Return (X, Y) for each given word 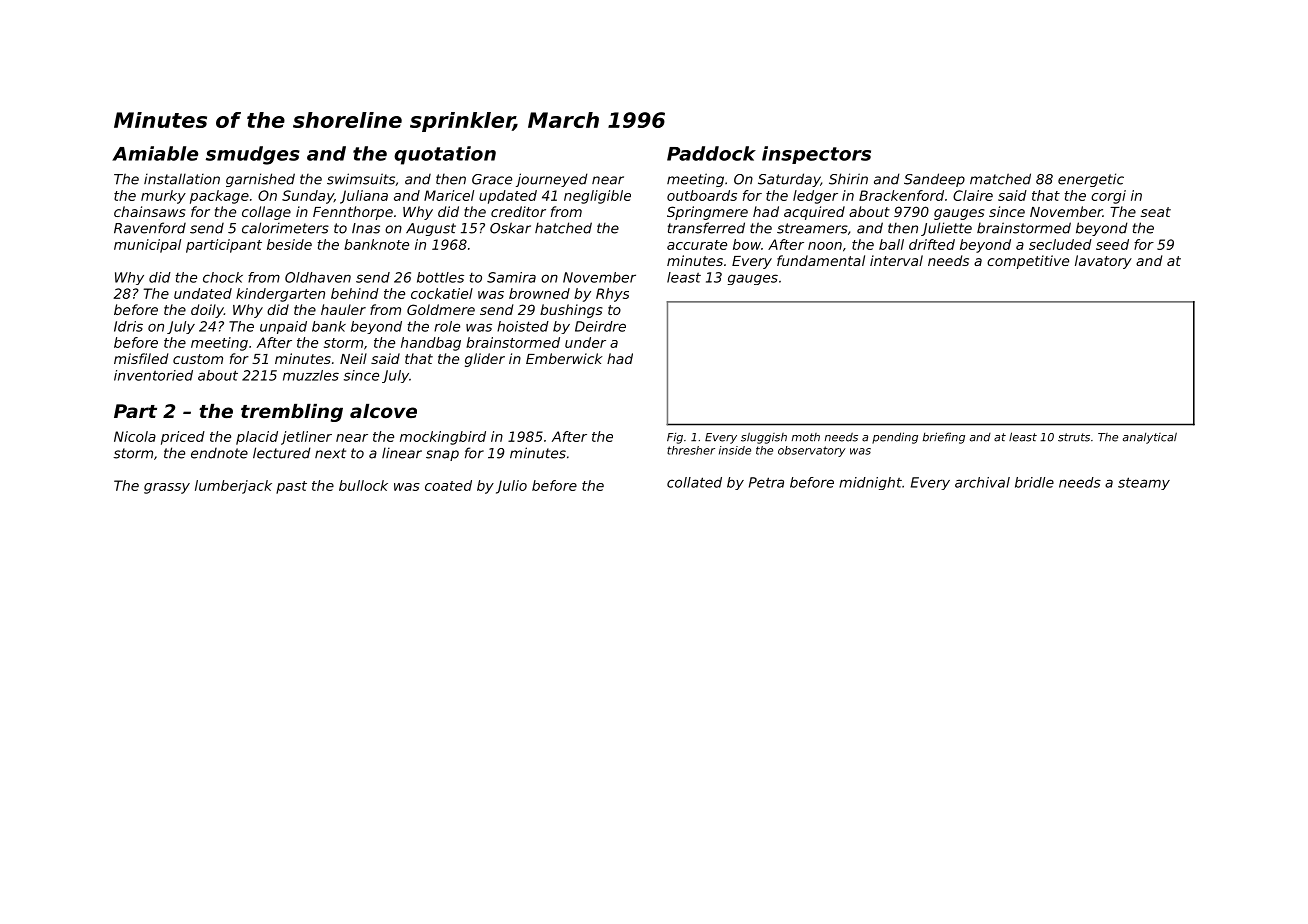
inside (735, 450)
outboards (702, 195)
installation (182, 179)
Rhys (612, 295)
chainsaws (149, 211)
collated (694, 482)
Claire (973, 195)
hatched (563, 228)
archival (982, 482)
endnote (219, 453)
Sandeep (934, 180)
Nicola (135, 436)
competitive (1028, 262)
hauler (343, 309)
